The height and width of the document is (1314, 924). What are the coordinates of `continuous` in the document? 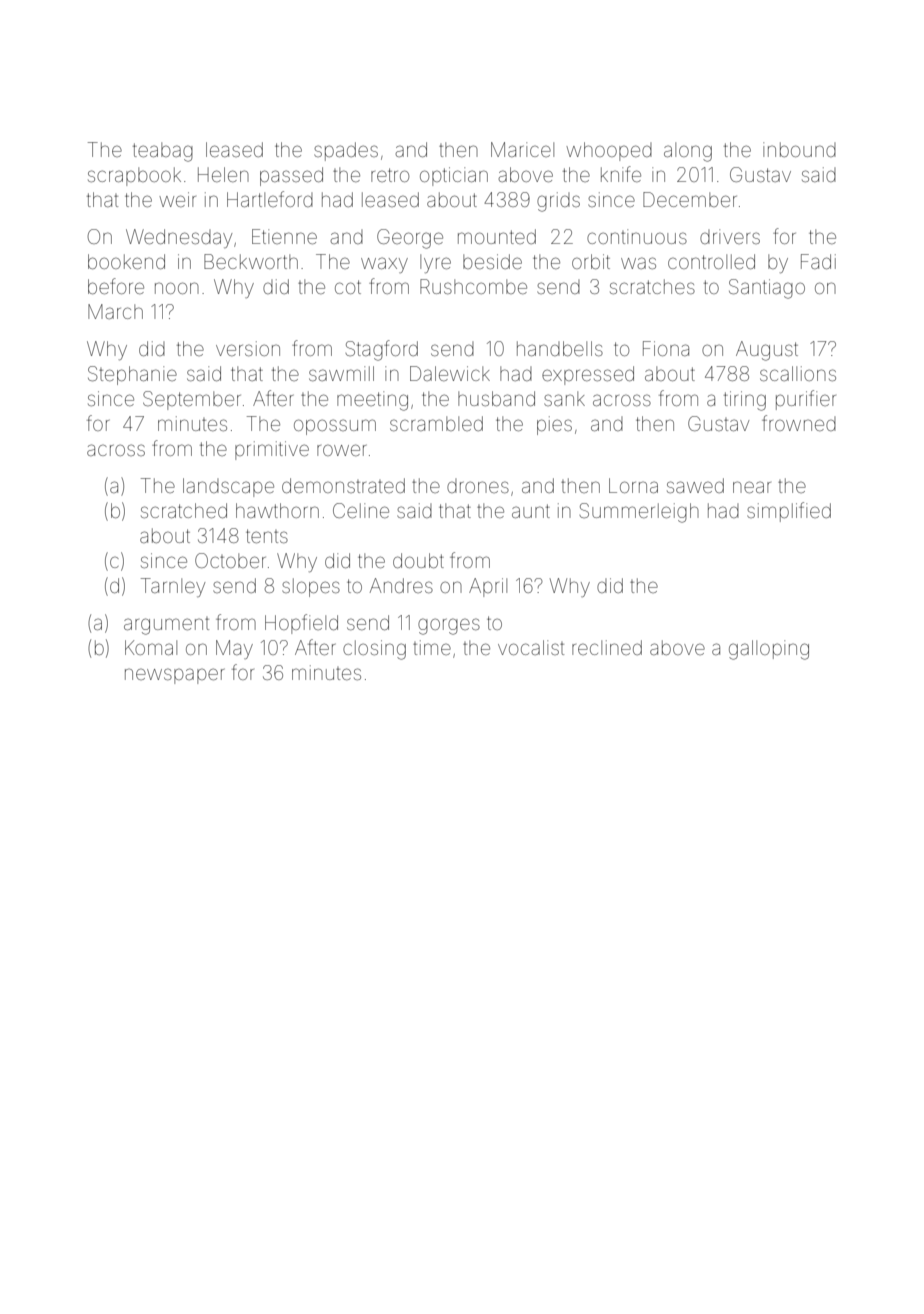 It's located at (637, 236).
